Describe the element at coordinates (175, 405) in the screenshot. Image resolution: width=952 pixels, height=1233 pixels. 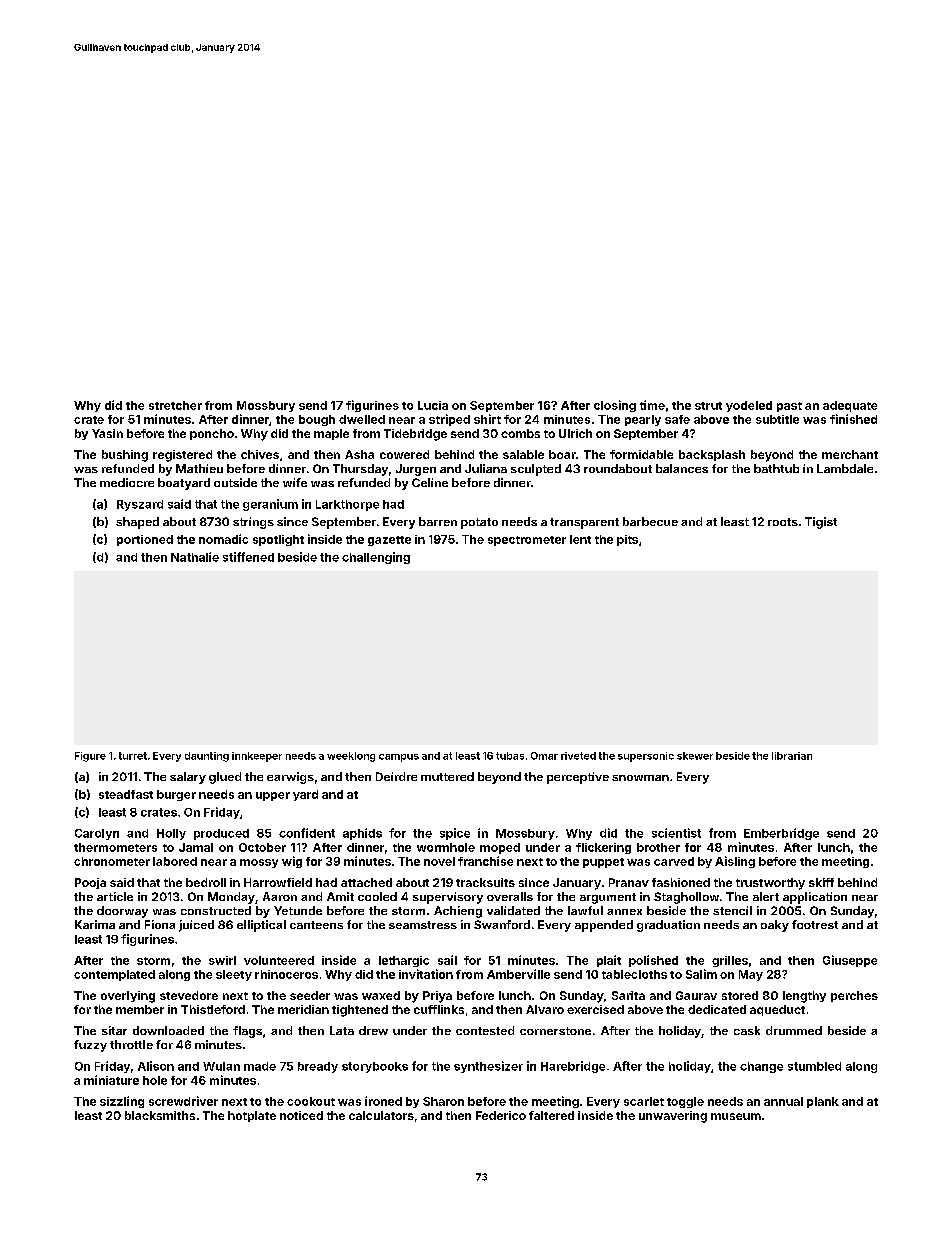
I see `stretcher` at that location.
